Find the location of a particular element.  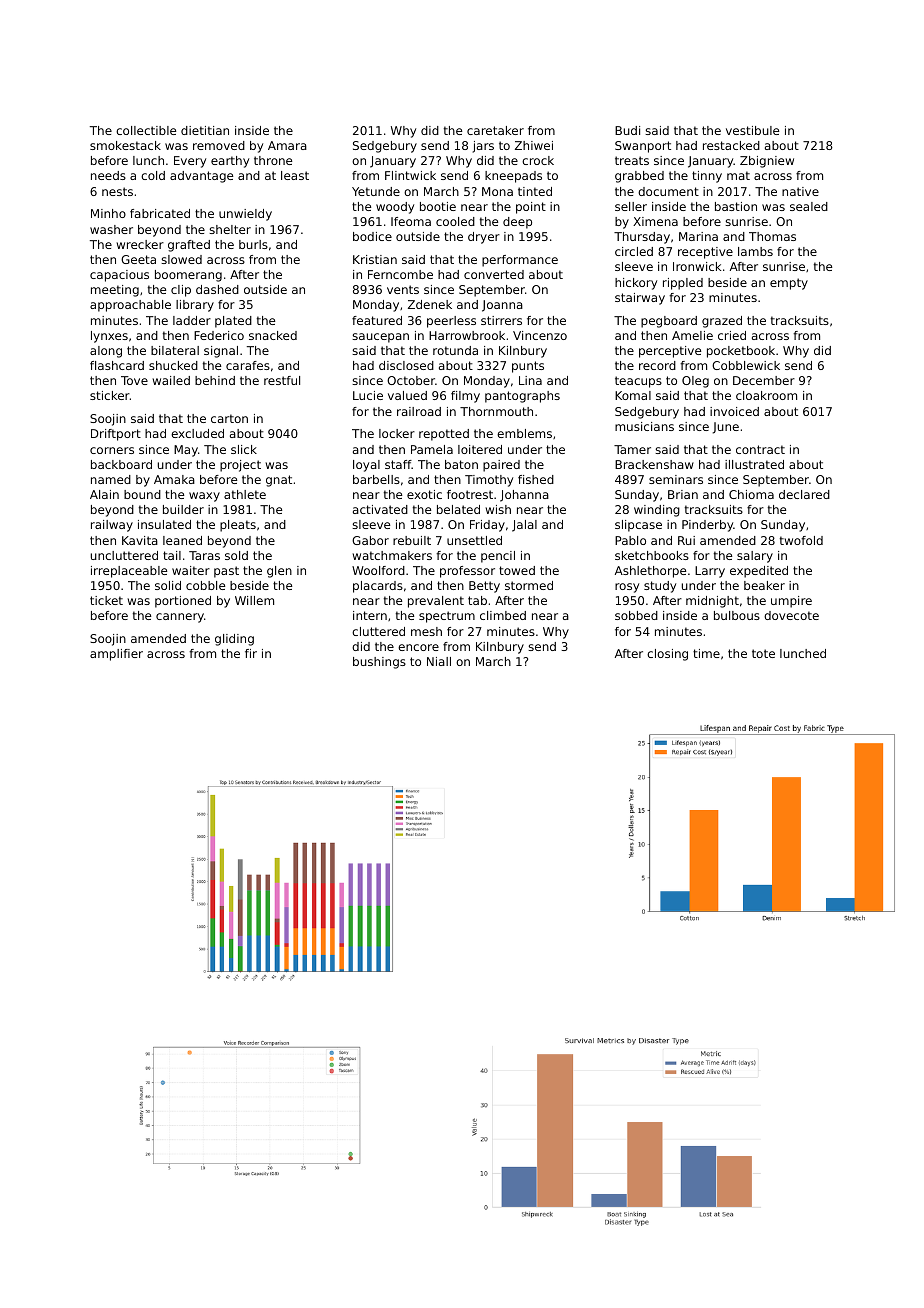

throne is located at coordinates (273, 160).
